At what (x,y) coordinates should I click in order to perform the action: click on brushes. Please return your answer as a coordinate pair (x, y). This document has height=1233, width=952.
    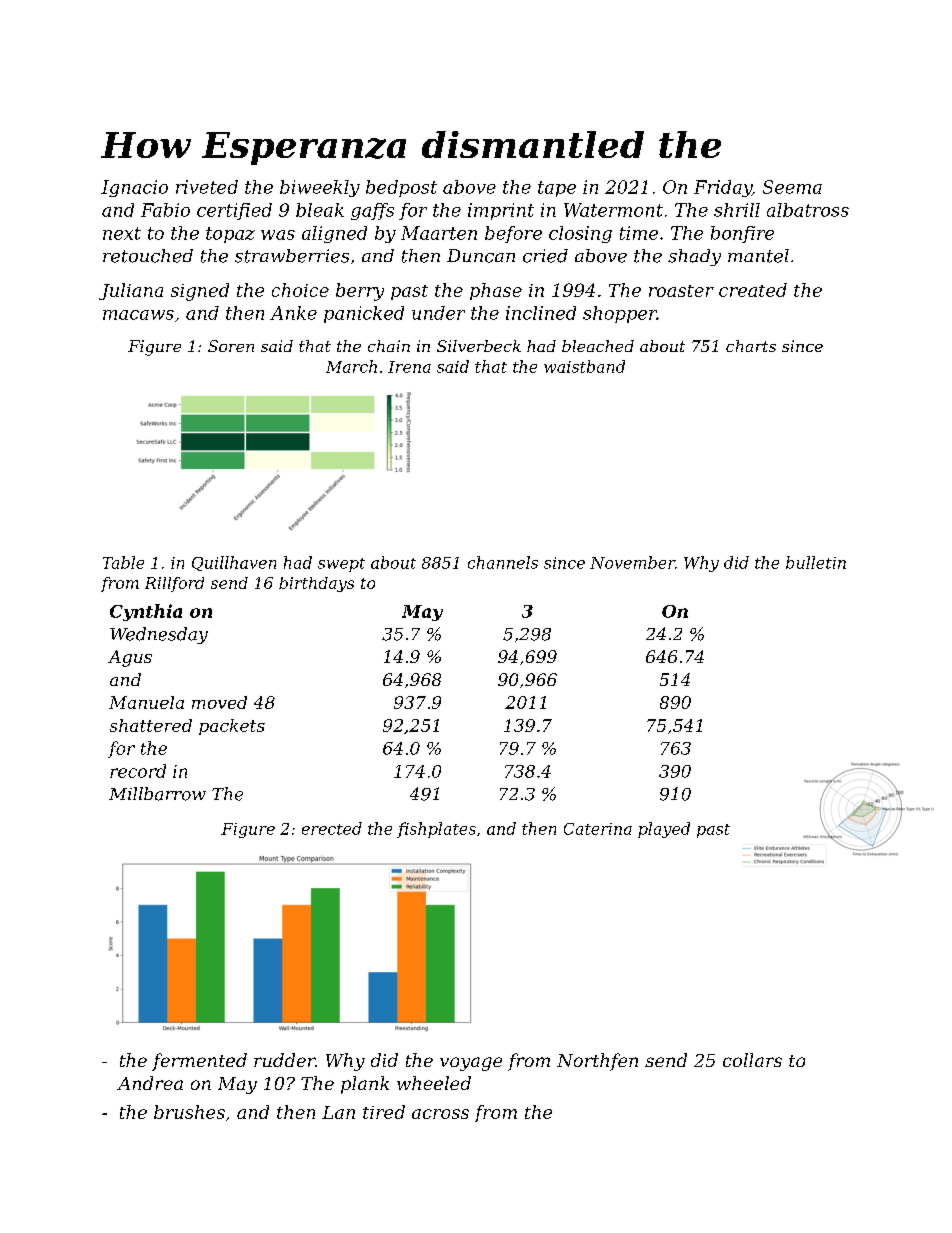
    Looking at the image, I should click on (189, 1112).
